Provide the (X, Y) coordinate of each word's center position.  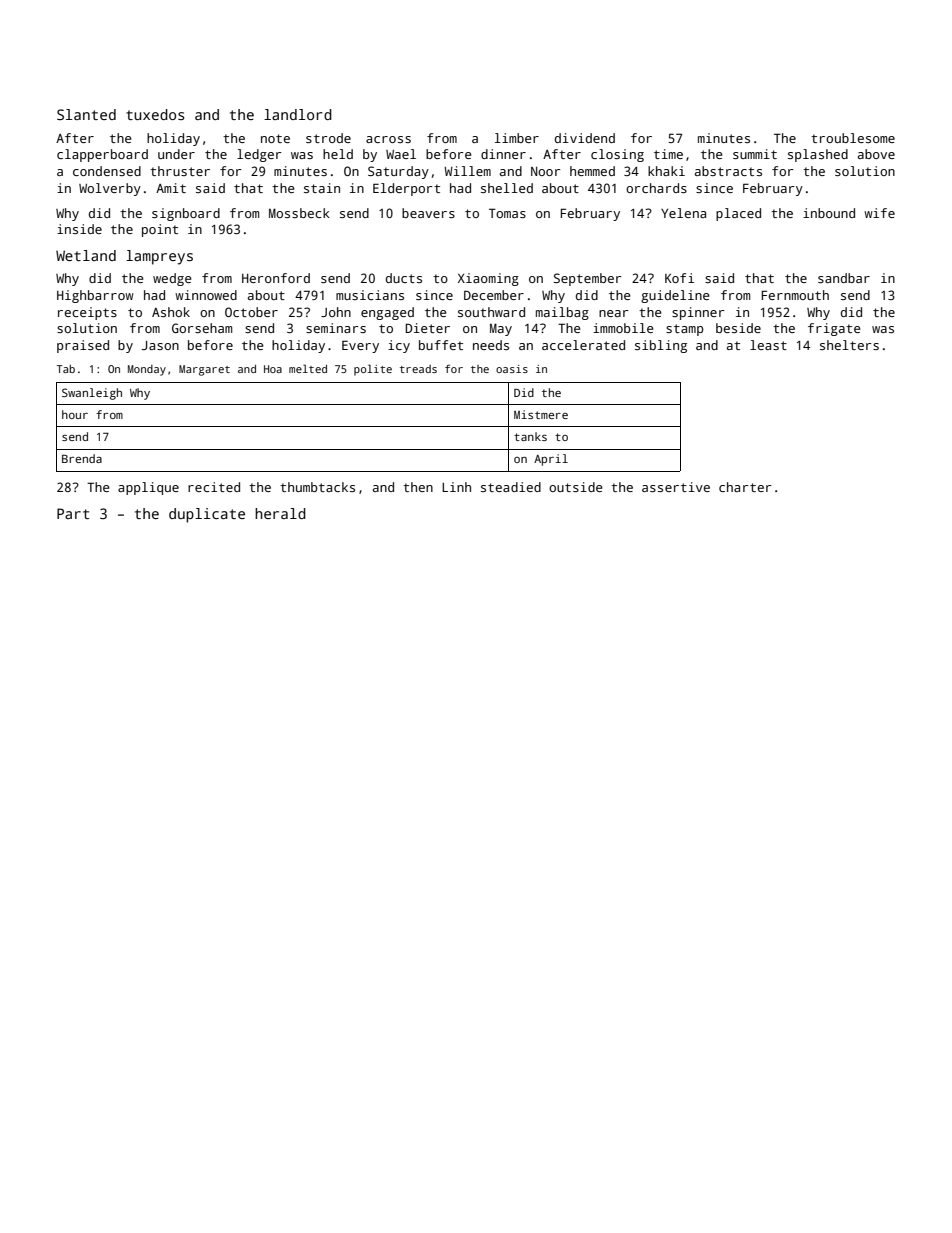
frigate (834, 329)
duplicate (207, 515)
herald (280, 513)
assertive (676, 487)
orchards (656, 188)
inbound (829, 213)
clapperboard (102, 155)
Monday (147, 370)
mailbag (562, 313)
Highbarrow (95, 296)
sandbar (844, 278)
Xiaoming (488, 279)
